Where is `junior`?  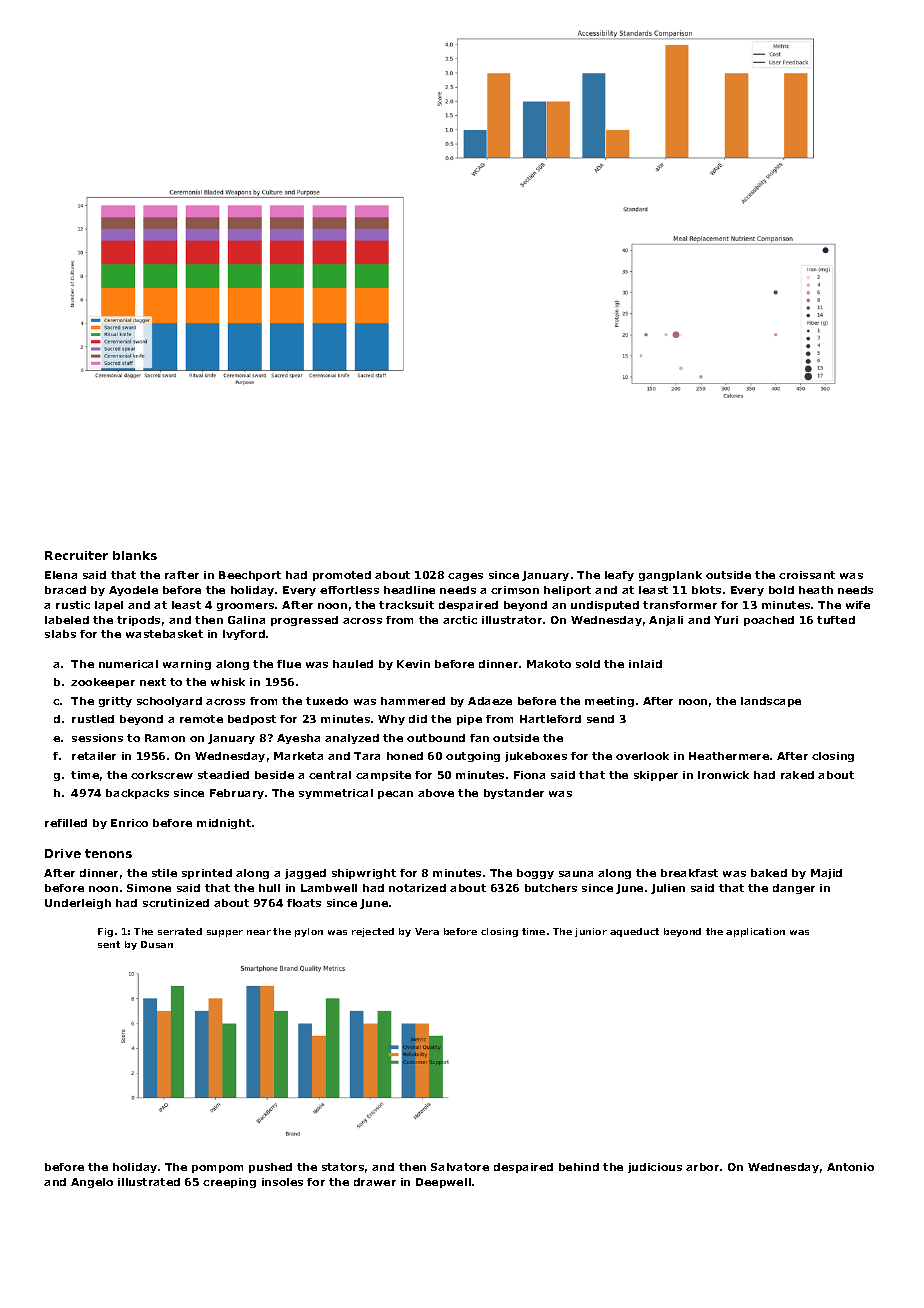 junior is located at coordinates (591, 932).
